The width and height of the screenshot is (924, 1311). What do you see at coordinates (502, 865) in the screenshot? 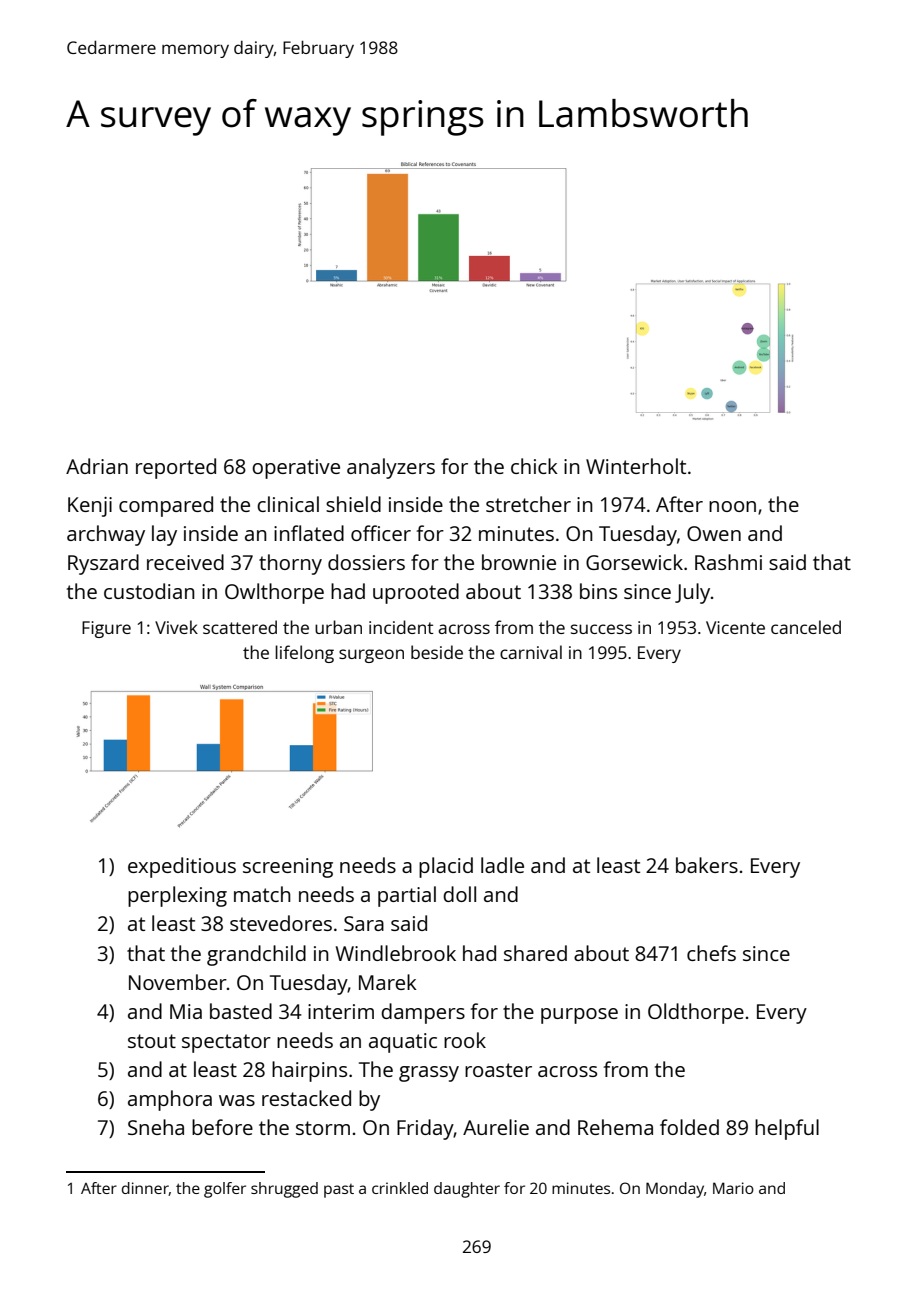
I see `ladle` at bounding box center [502, 865].
